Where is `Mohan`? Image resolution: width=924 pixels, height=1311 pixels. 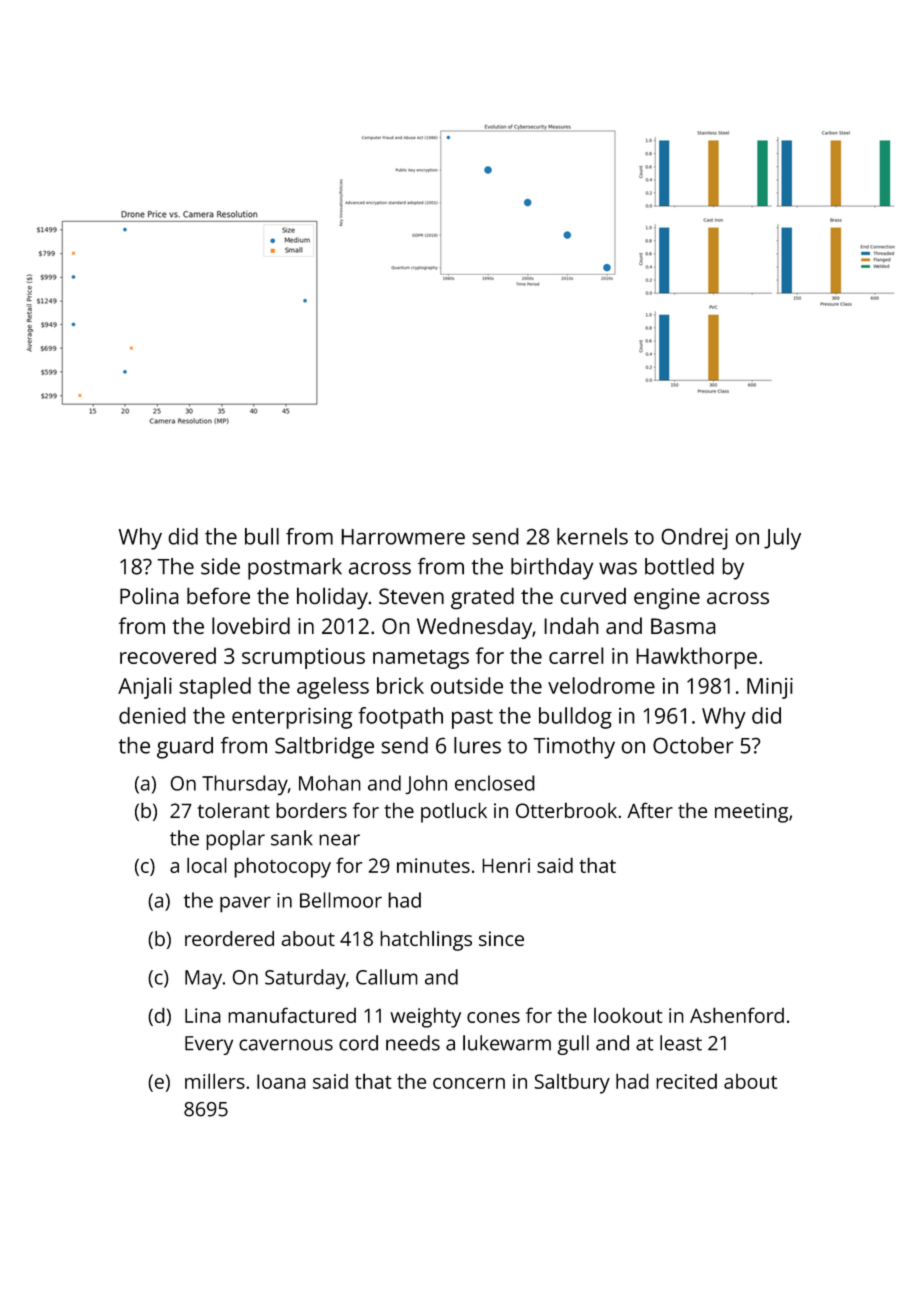 Mohan is located at coordinates (330, 783).
